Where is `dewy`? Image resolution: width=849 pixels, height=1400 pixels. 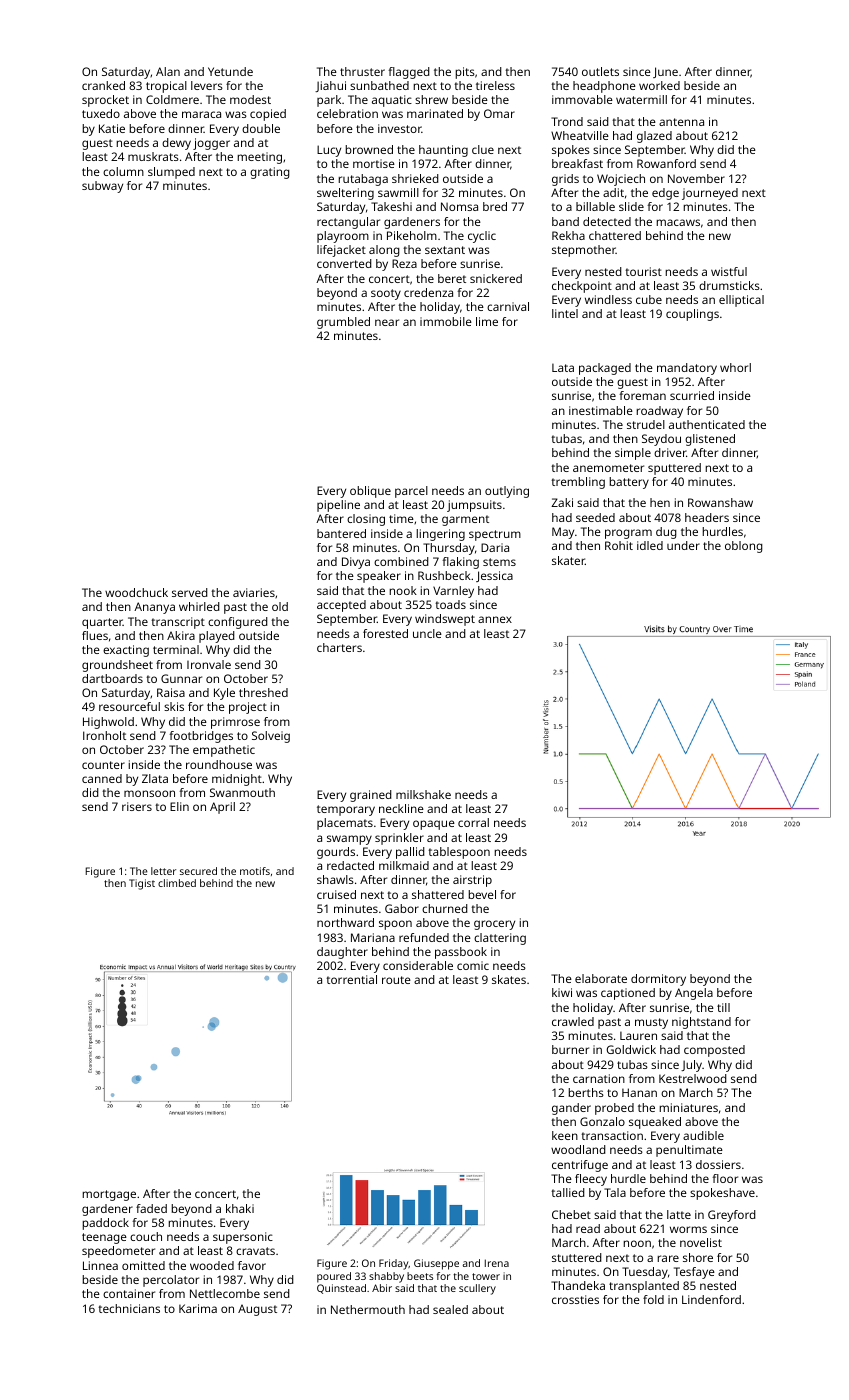
dewy is located at coordinates (176, 144).
